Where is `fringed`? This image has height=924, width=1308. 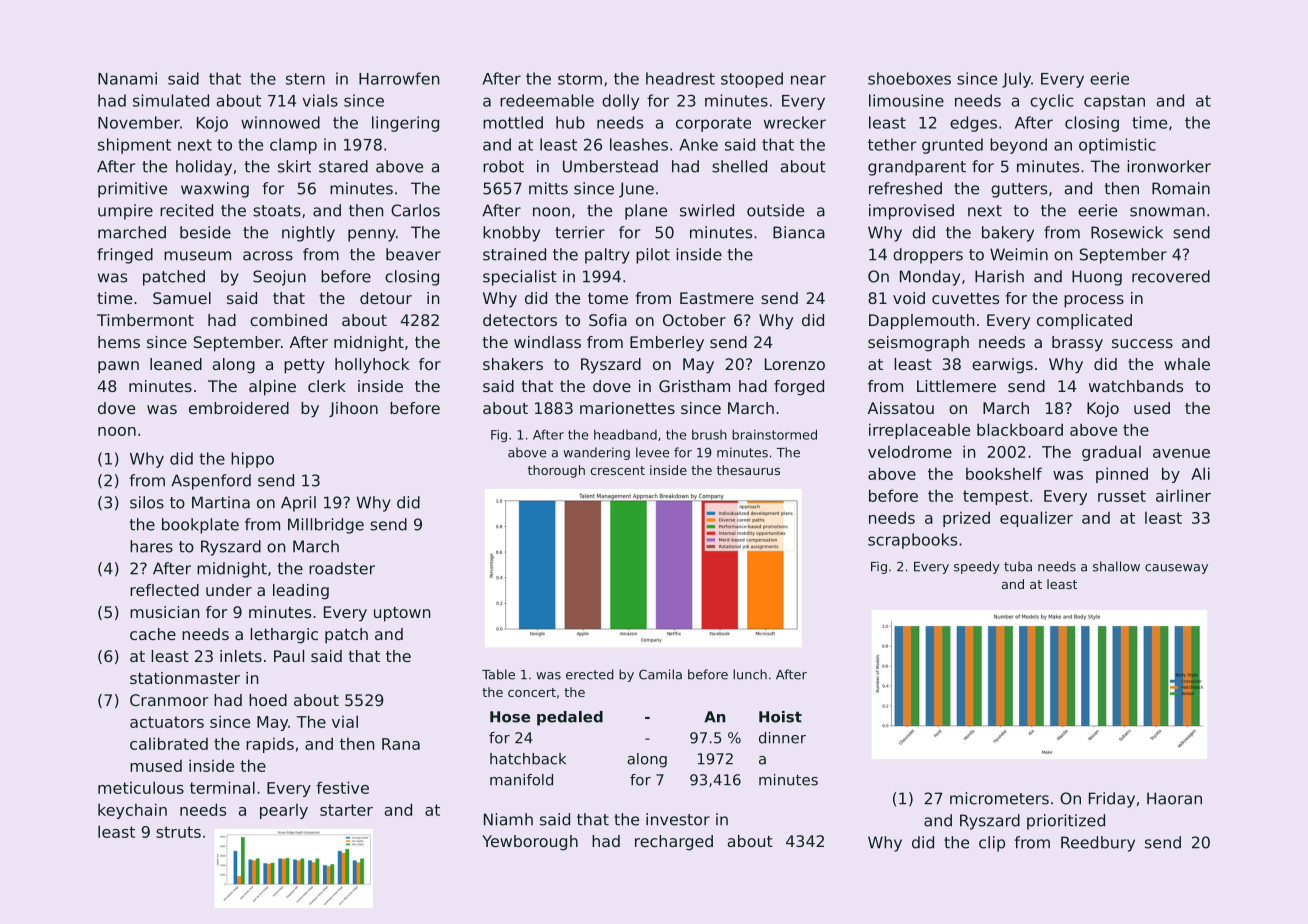 fringed is located at coordinates (125, 256).
